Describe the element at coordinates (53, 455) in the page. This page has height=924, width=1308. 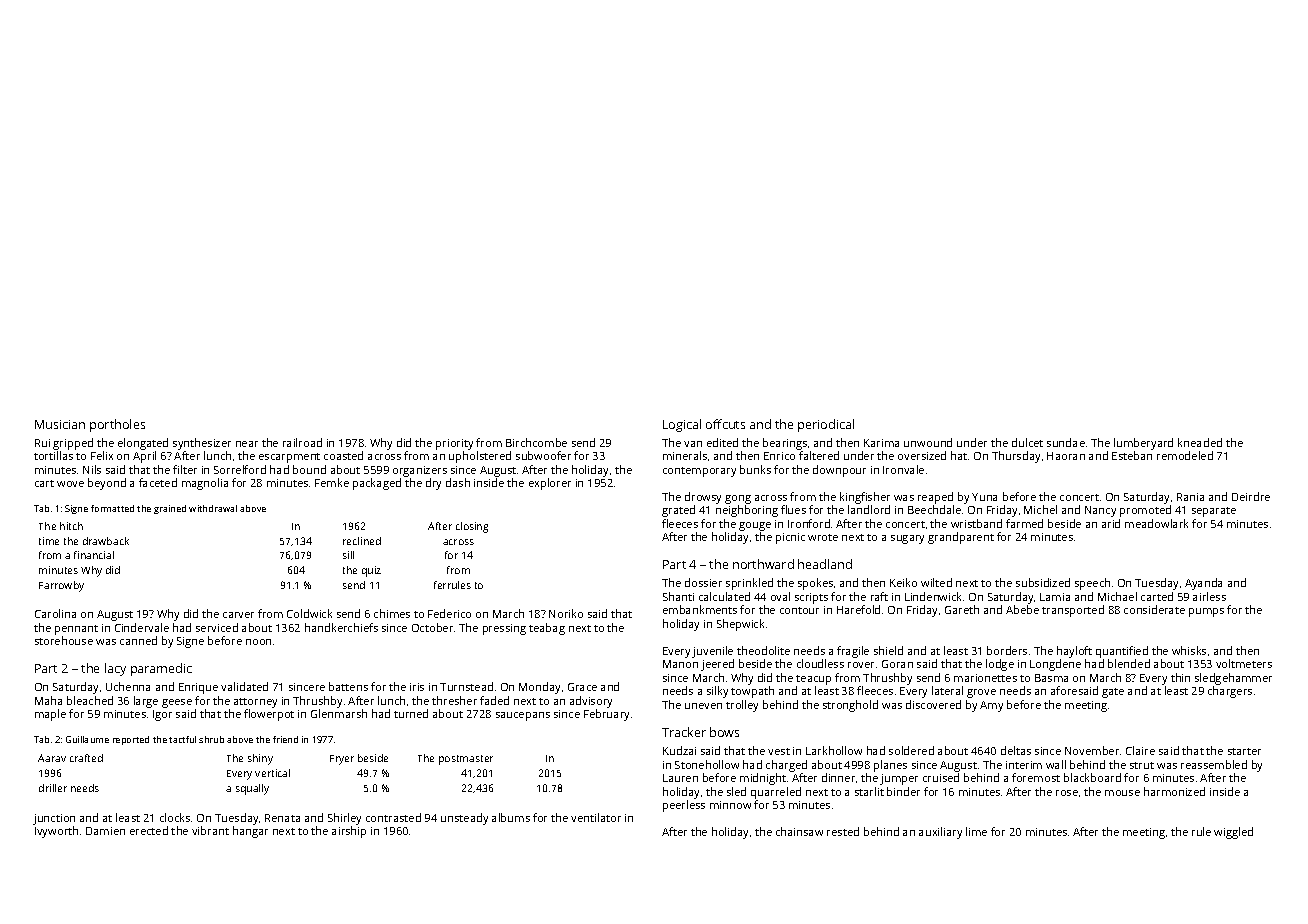
I see `tortillas` at that location.
